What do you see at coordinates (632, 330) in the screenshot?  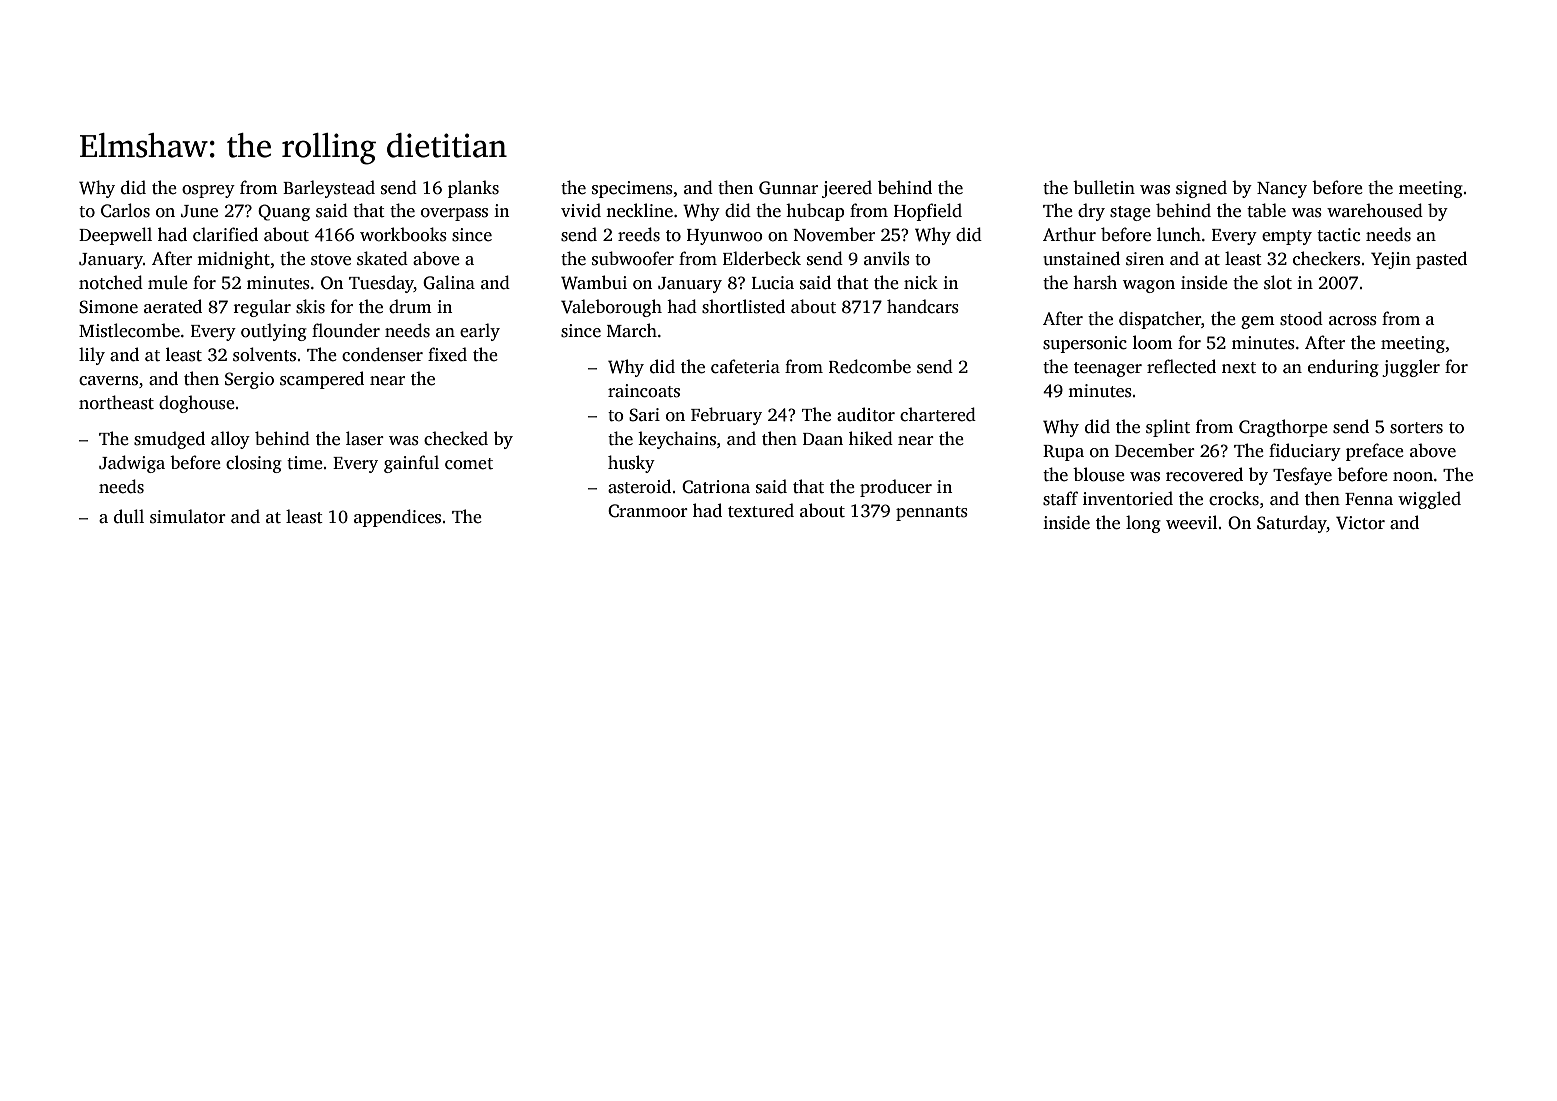 I see `March` at bounding box center [632, 330].
